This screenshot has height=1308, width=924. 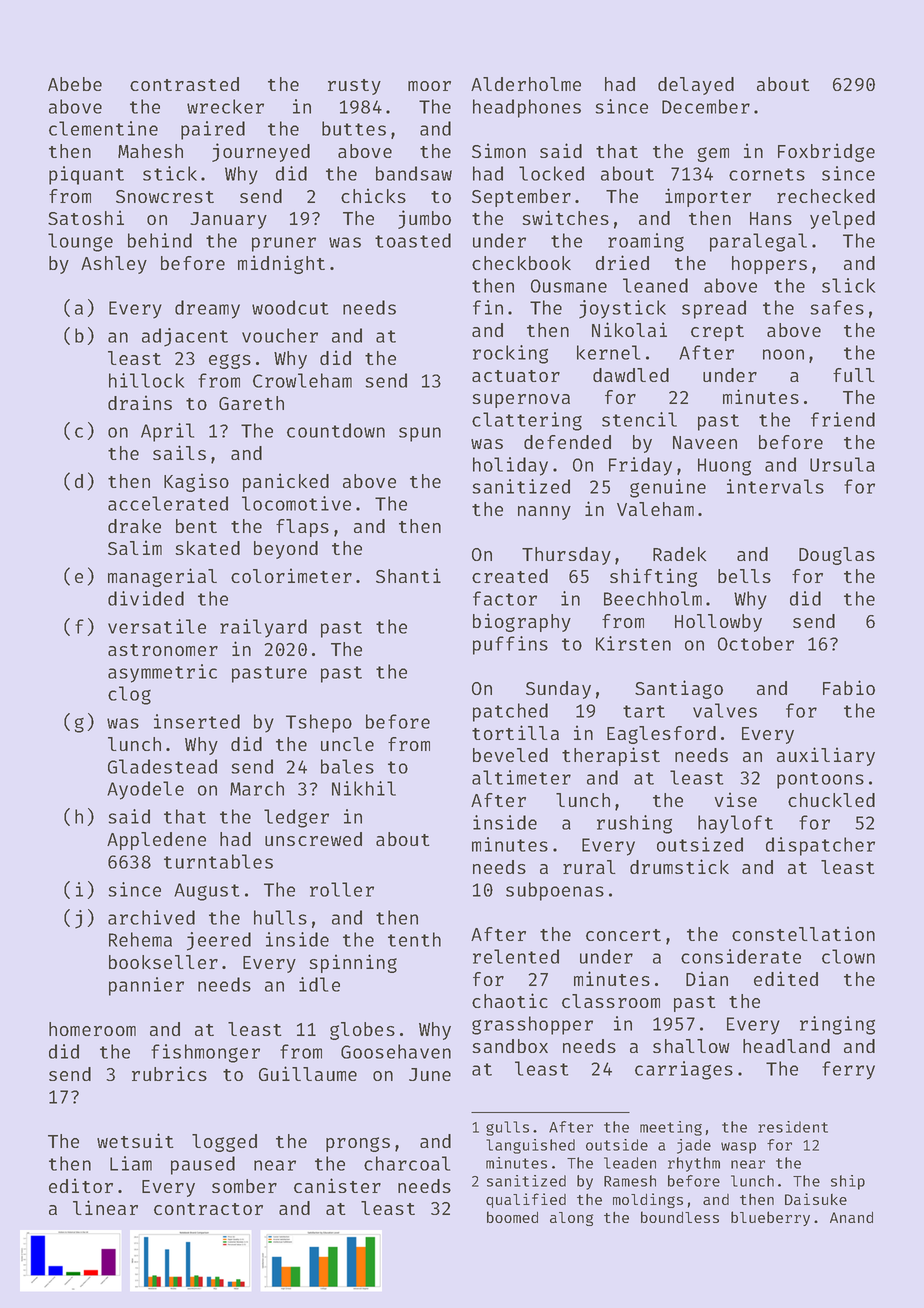 I want to click on Simon, so click(x=499, y=150).
